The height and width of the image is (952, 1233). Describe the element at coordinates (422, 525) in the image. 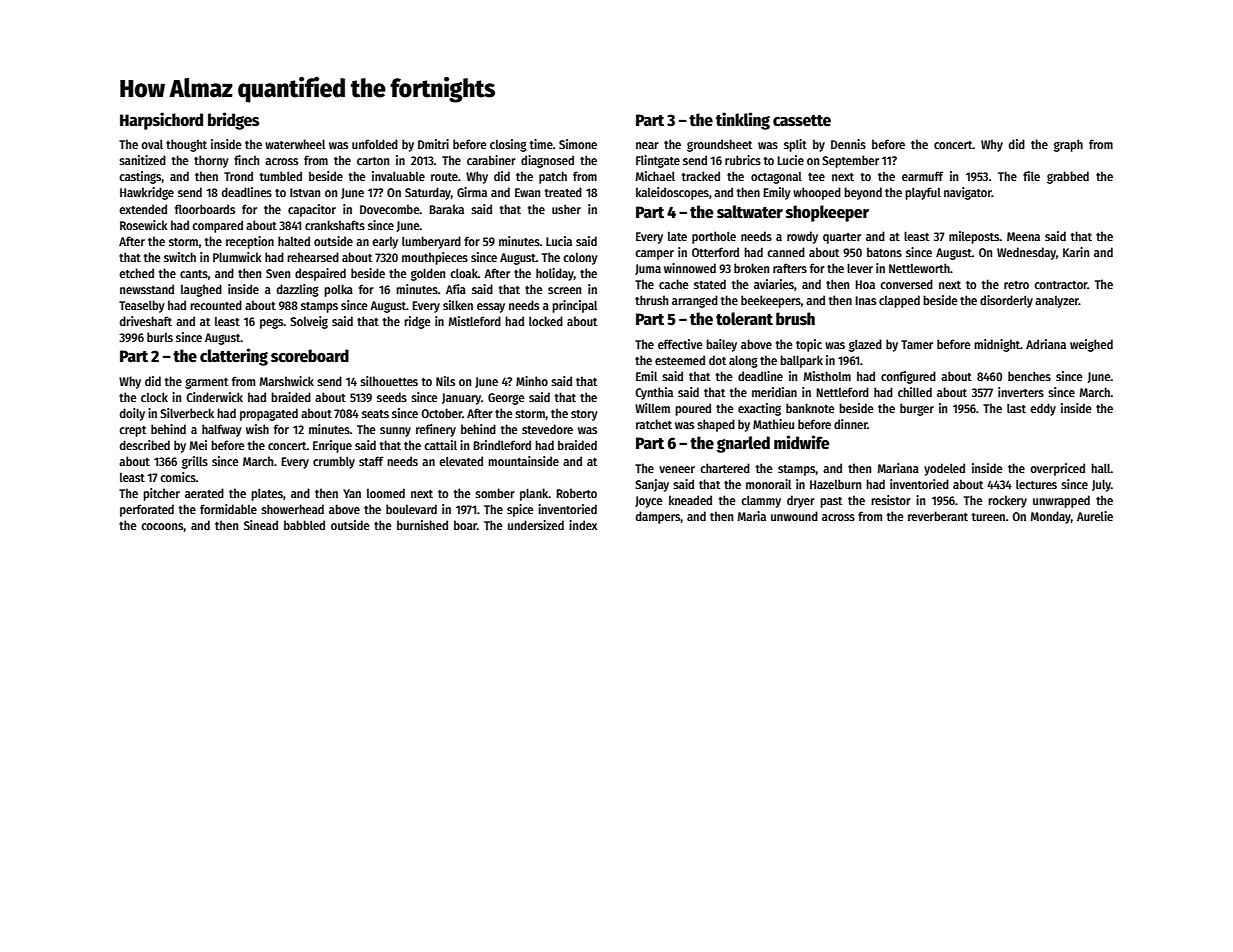

I see `burnished` at that location.
